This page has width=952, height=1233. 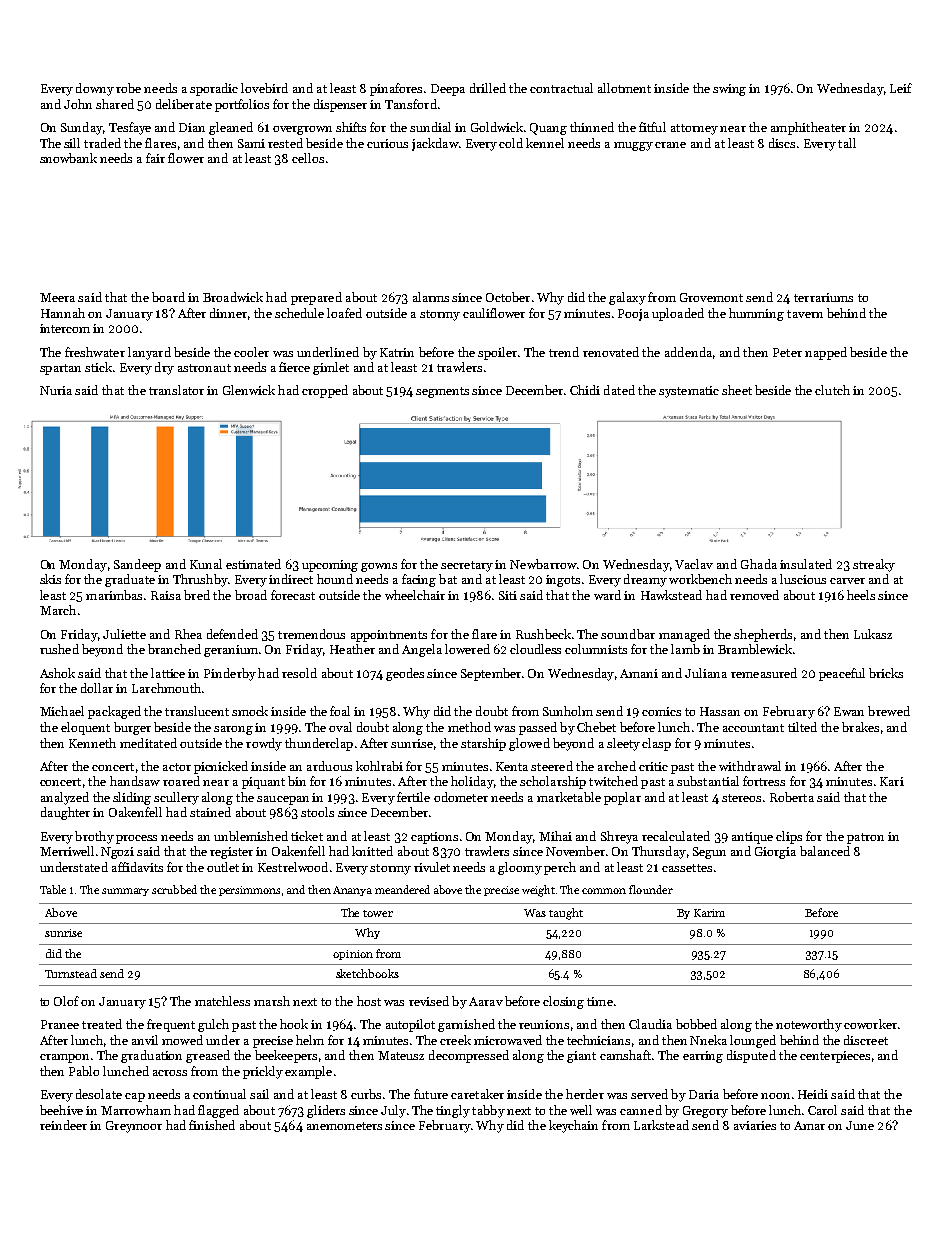 I want to click on spartan, so click(x=60, y=369).
